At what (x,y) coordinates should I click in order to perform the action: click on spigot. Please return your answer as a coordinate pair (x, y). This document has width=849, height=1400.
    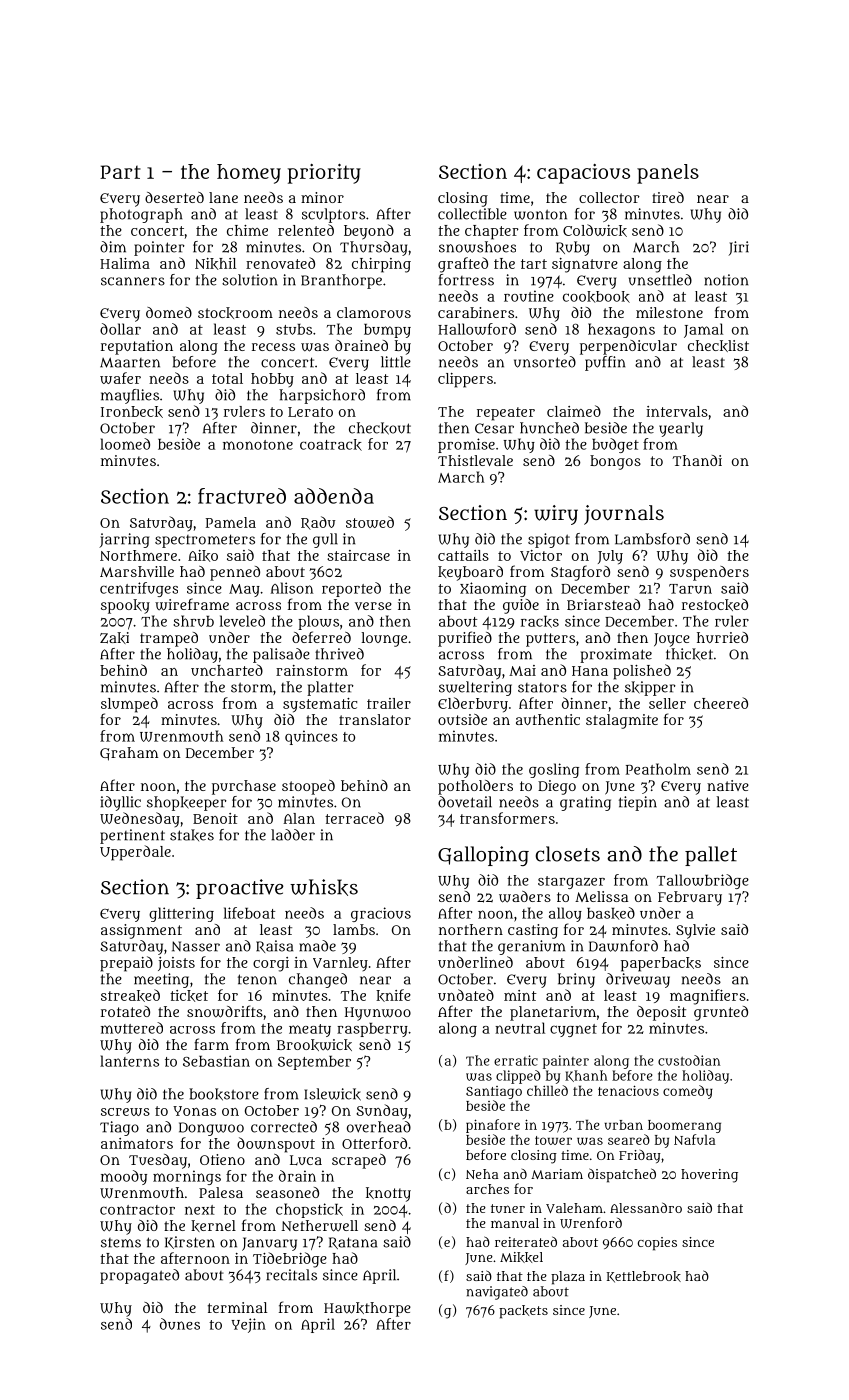
    Looking at the image, I should click on (549, 540).
